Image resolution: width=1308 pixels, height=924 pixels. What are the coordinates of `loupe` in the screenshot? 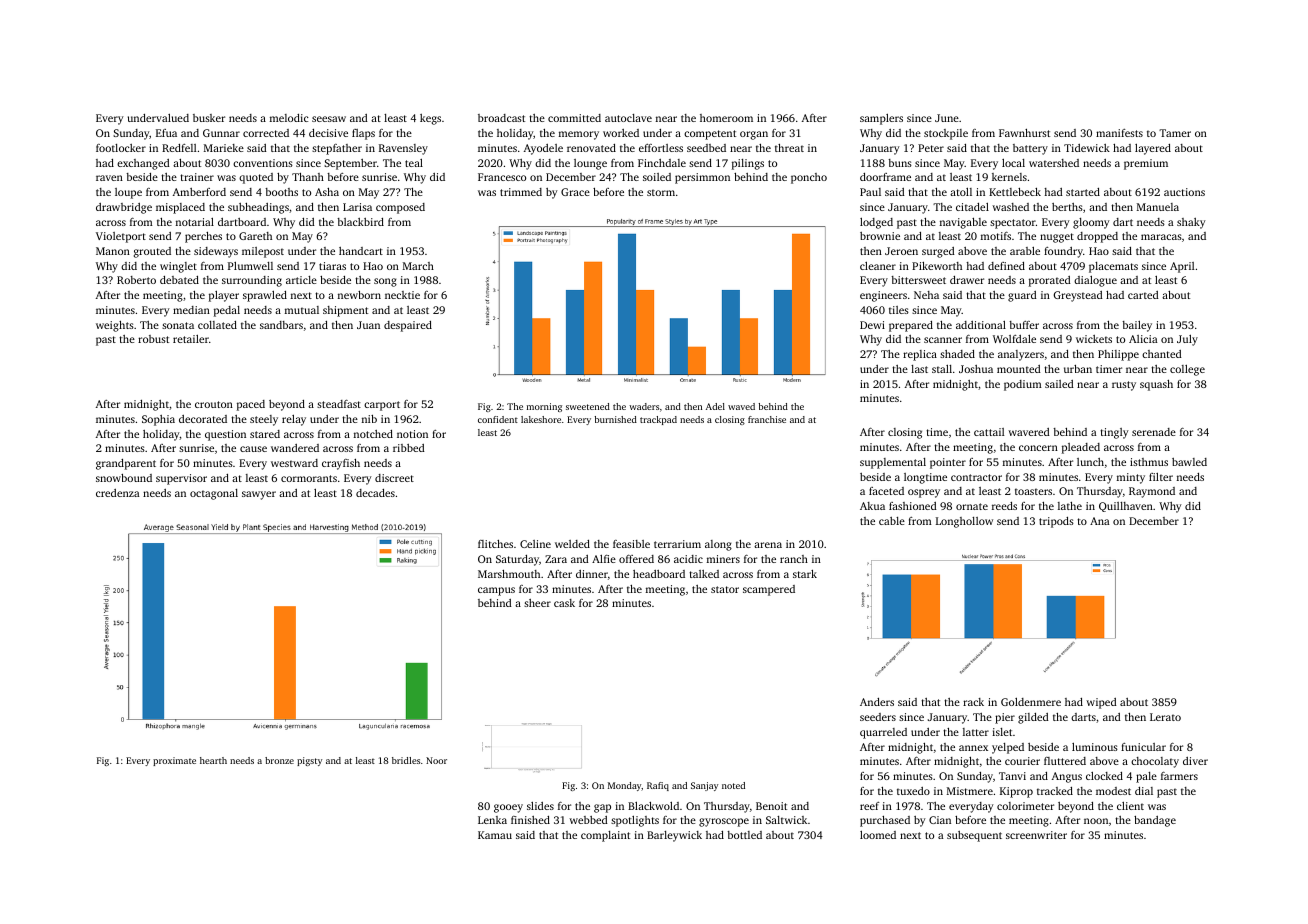 It's located at (128, 193).
